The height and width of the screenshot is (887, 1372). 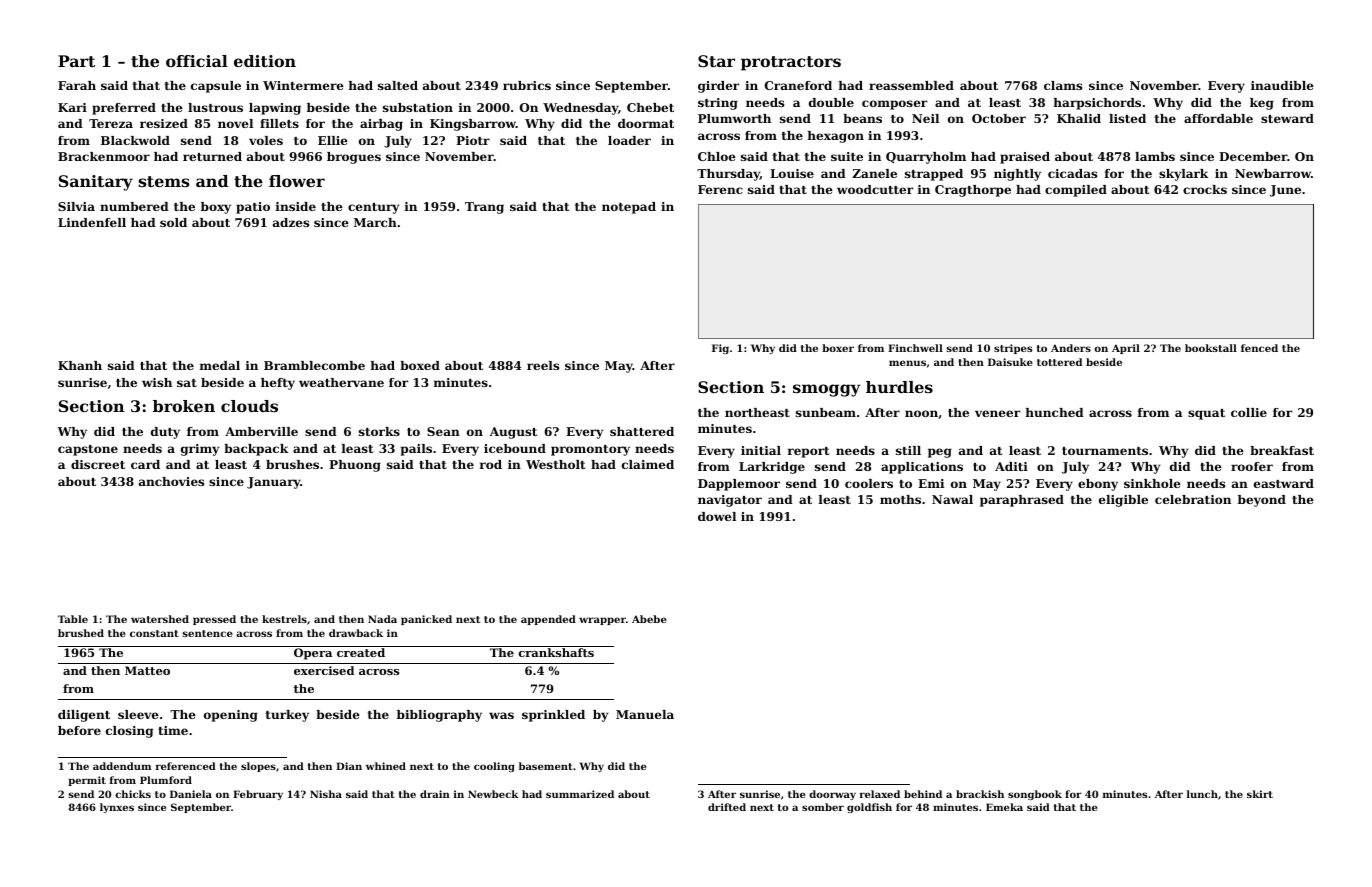 I want to click on Kingsbarrow, so click(x=473, y=125).
